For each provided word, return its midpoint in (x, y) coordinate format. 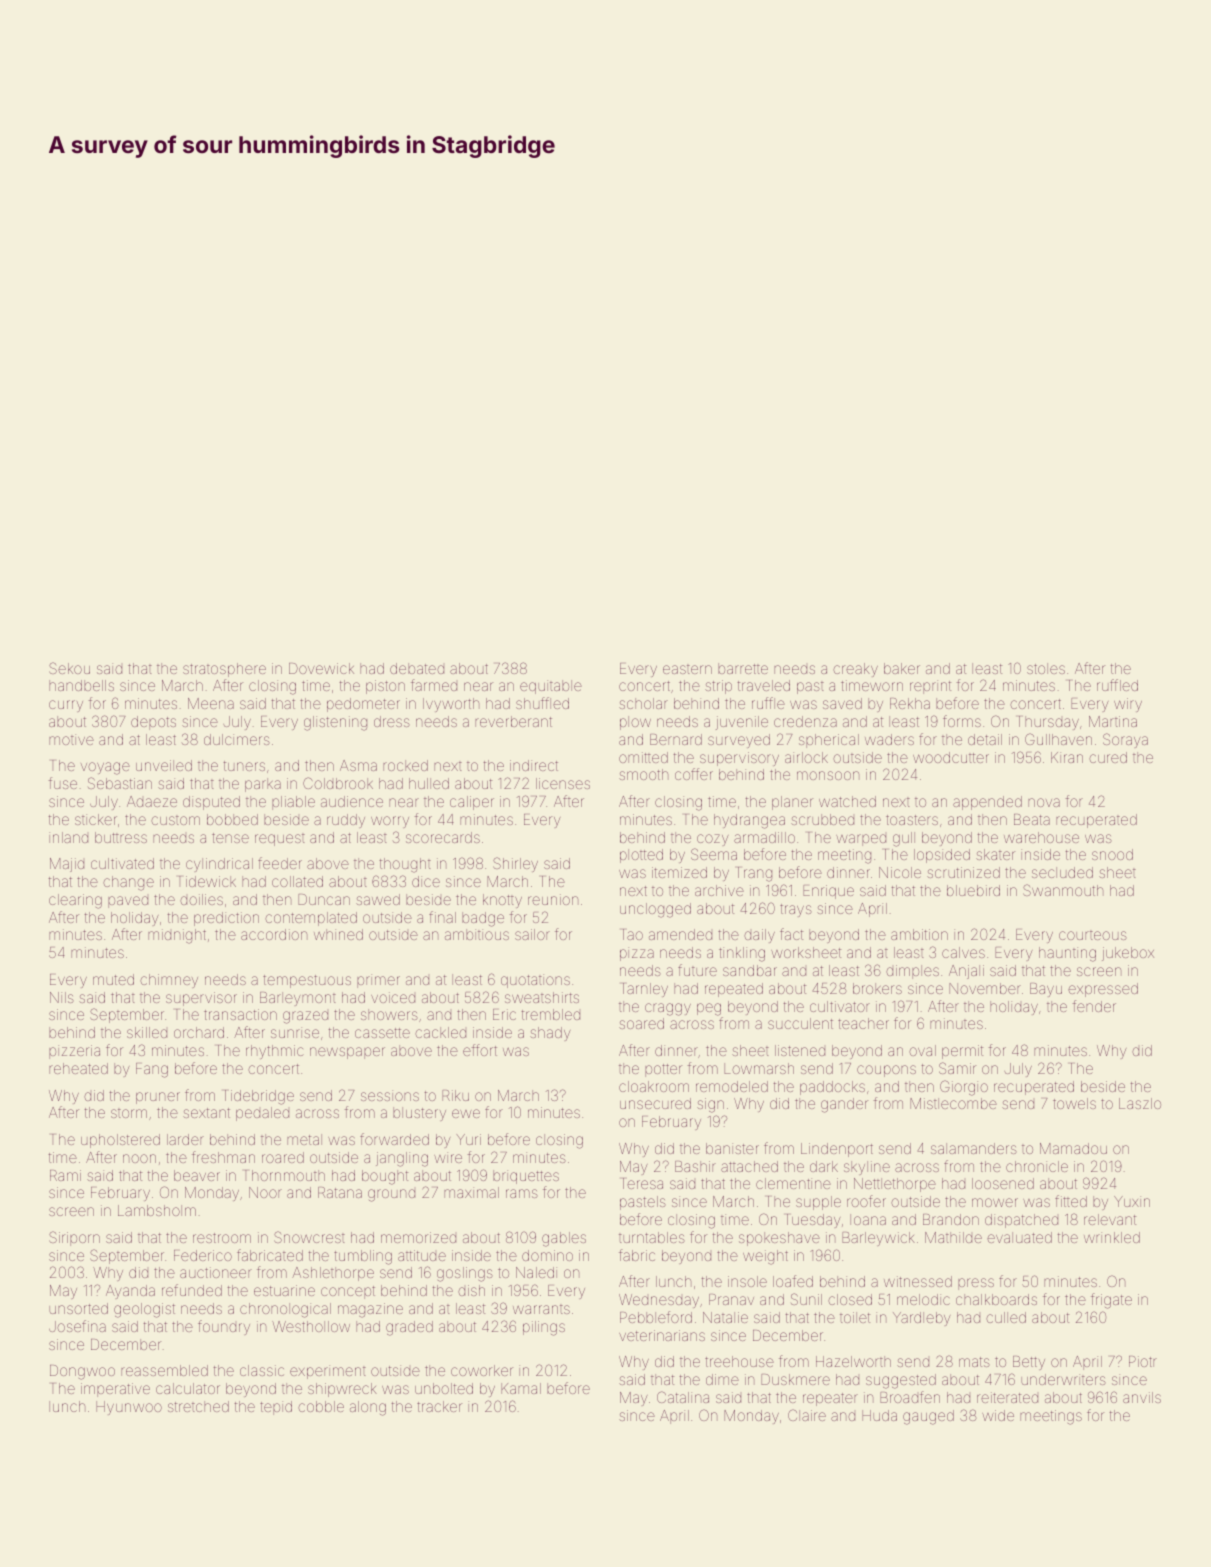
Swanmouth (1063, 890)
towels (1074, 1103)
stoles (1046, 668)
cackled (440, 1032)
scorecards (443, 837)
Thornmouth (285, 1175)
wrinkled (1112, 1237)
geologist (144, 1310)
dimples (912, 972)
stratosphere (224, 670)
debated (417, 668)
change (128, 883)
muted (113, 979)
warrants (541, 1309)
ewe (466, 1113)
